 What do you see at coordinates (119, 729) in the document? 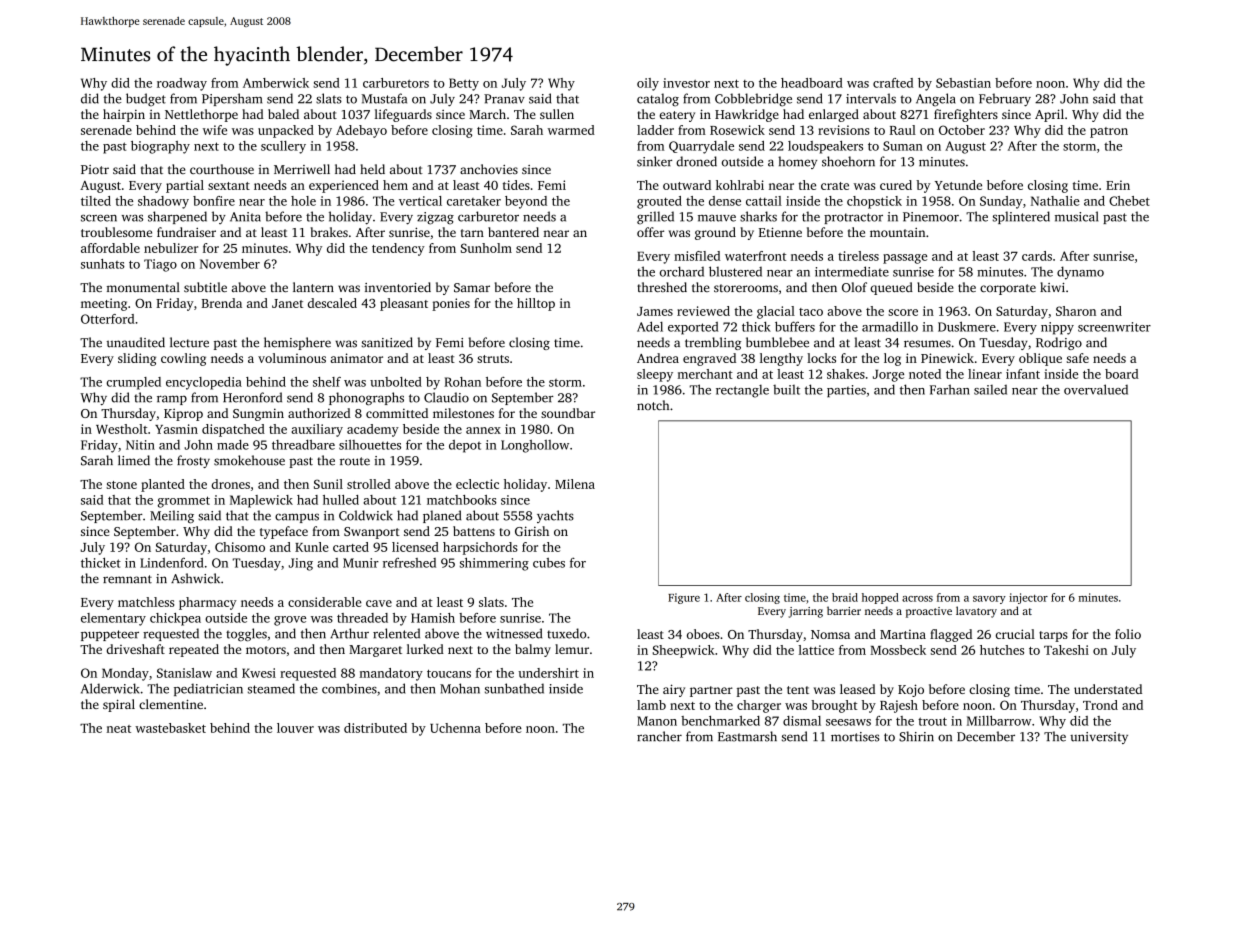
I see `neat` at bounding box center [119, 729].
